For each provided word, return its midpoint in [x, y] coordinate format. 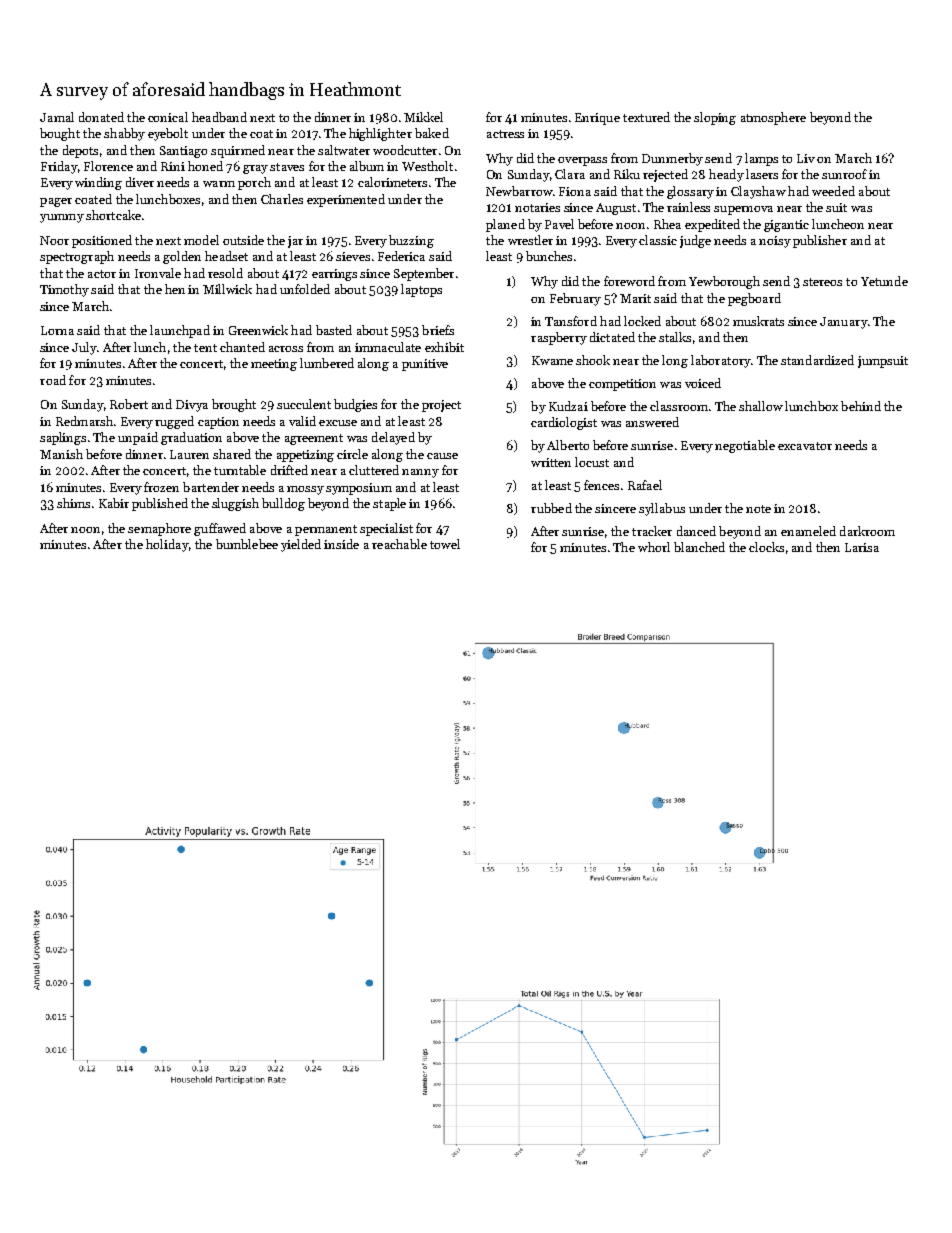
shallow [761, 406]
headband [219, 117]
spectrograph [77, 257]
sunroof [844, 174]
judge [695, 241]
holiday [167, 545]
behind [861, 406]
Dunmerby [672, 159]
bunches [549, 256]
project [441, 406]
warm [219, 184]
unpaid [138, 438]
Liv [806, 158]
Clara [570, 174]
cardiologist [564, 423]
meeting [274, 365]
